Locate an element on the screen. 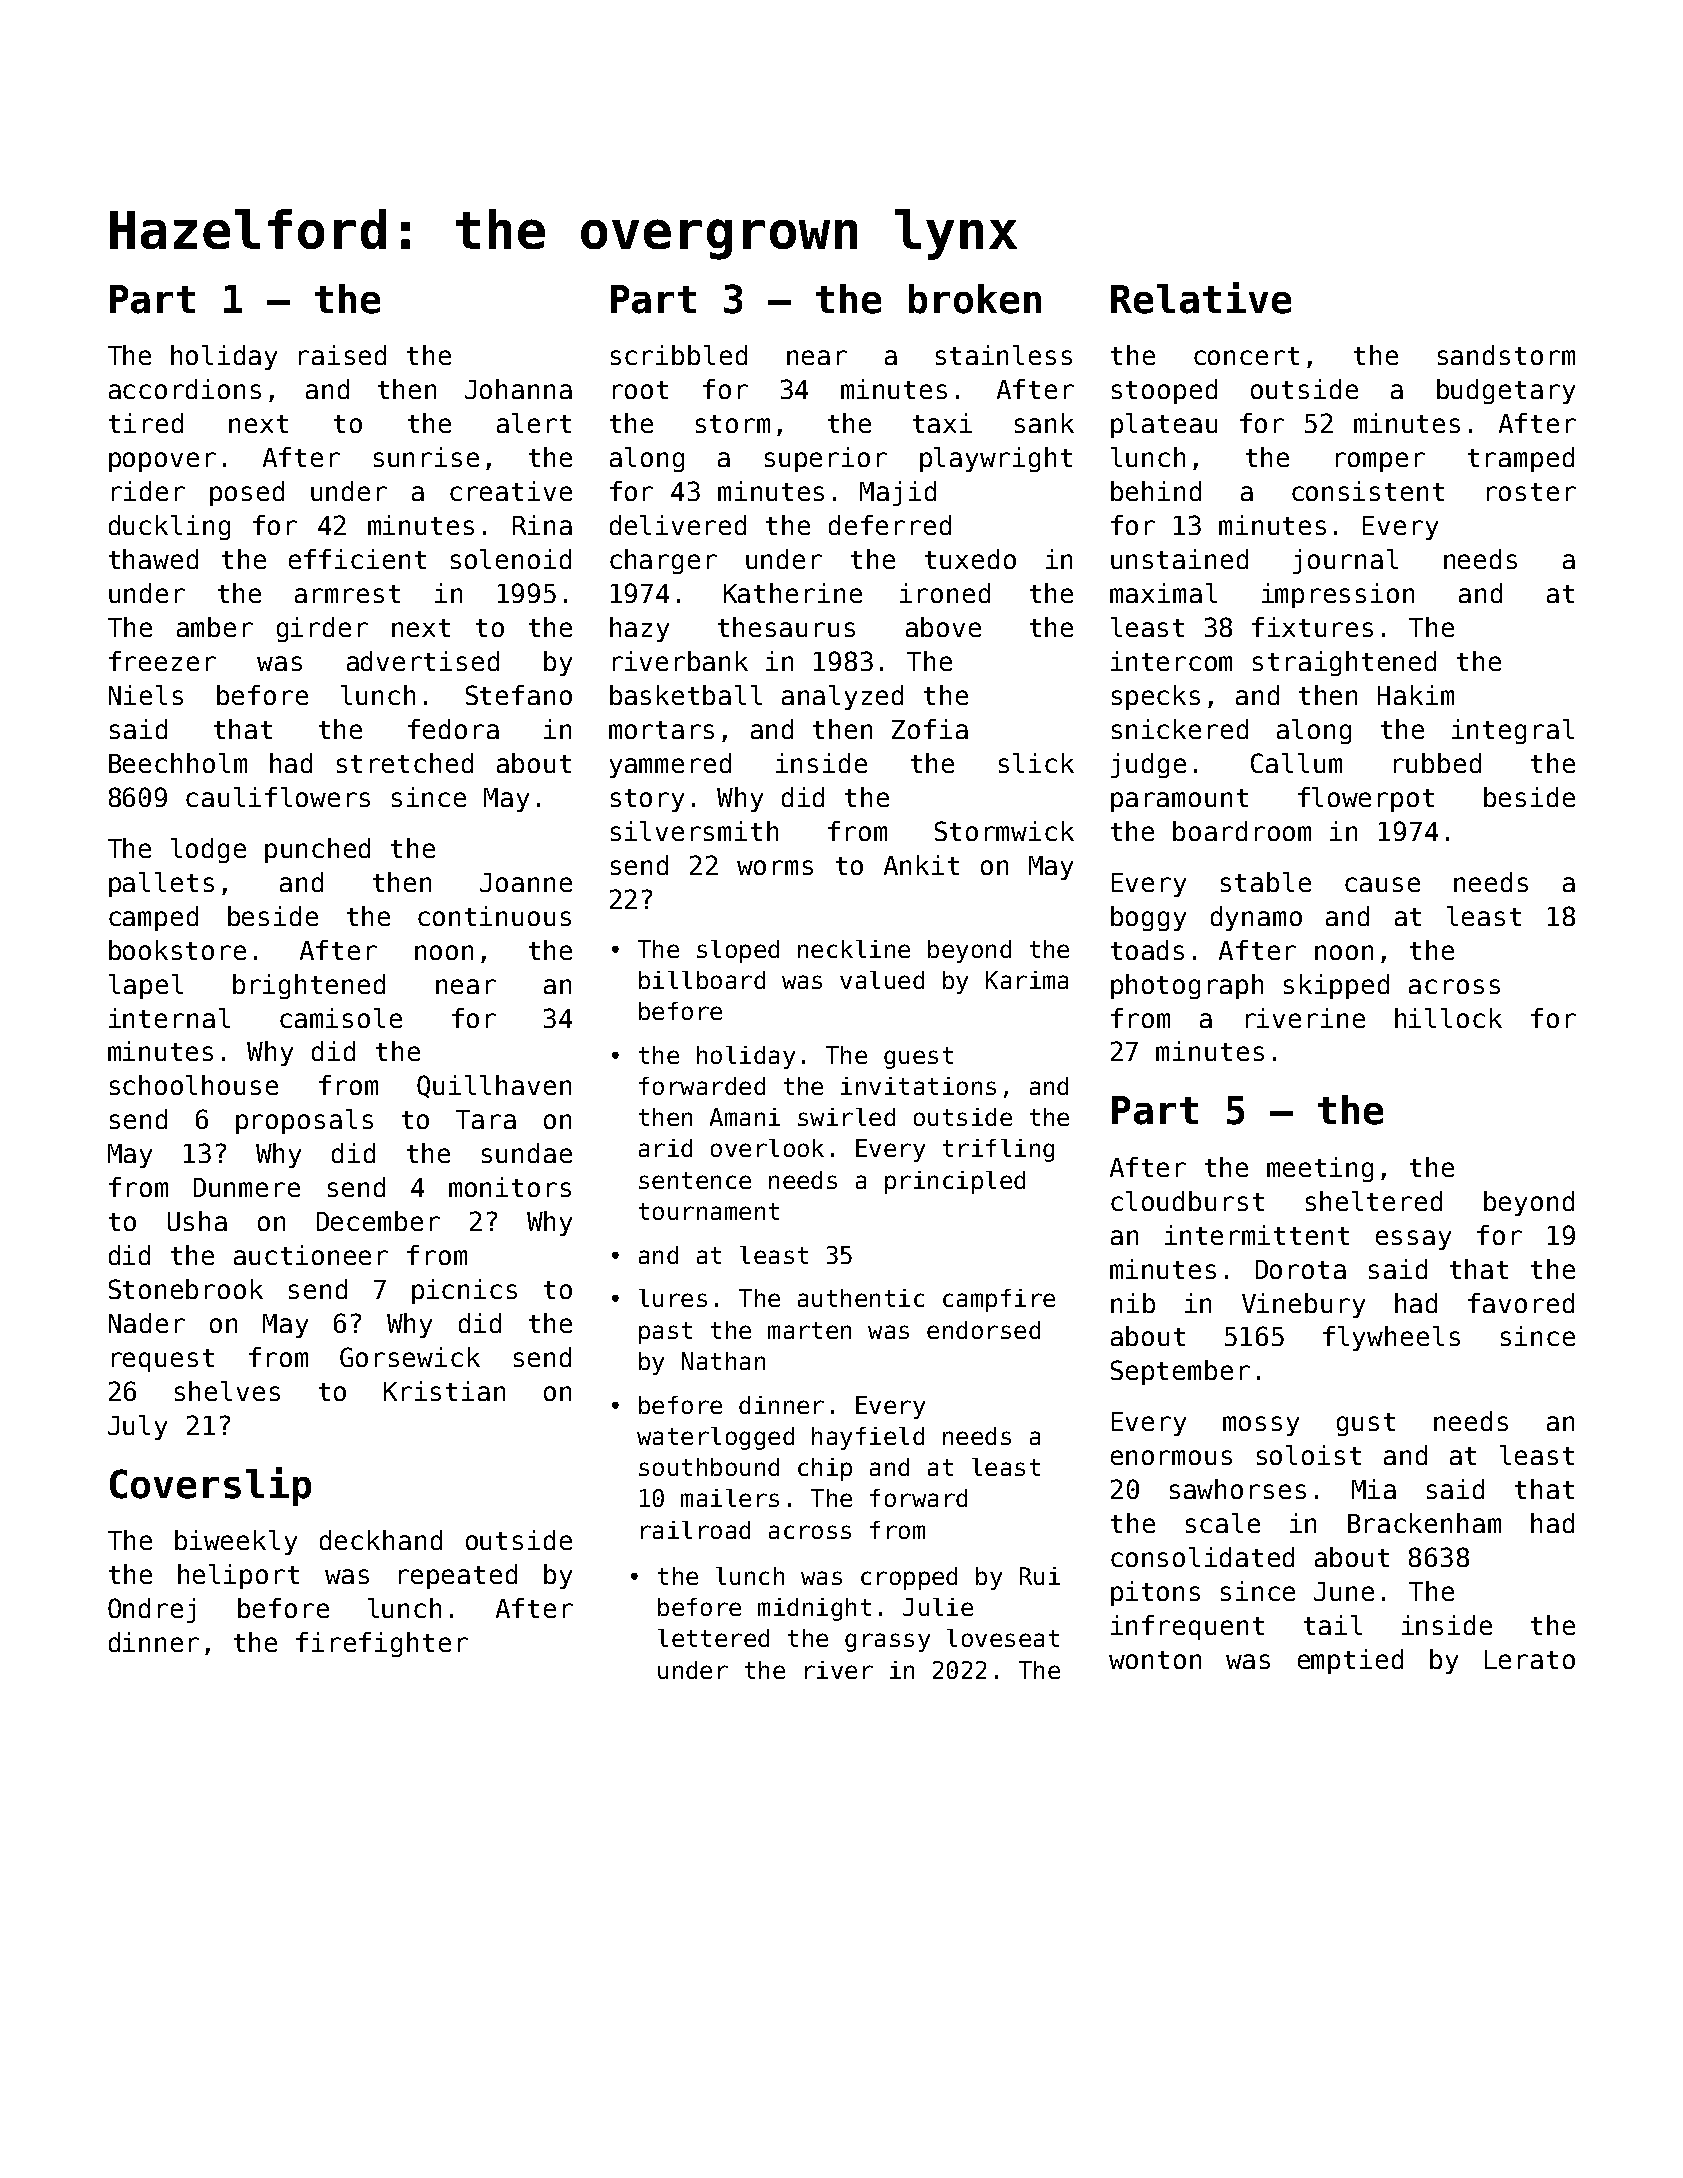 This screenshot has height=2178, width=1683. romper is located at coordinates (1380, 462).
